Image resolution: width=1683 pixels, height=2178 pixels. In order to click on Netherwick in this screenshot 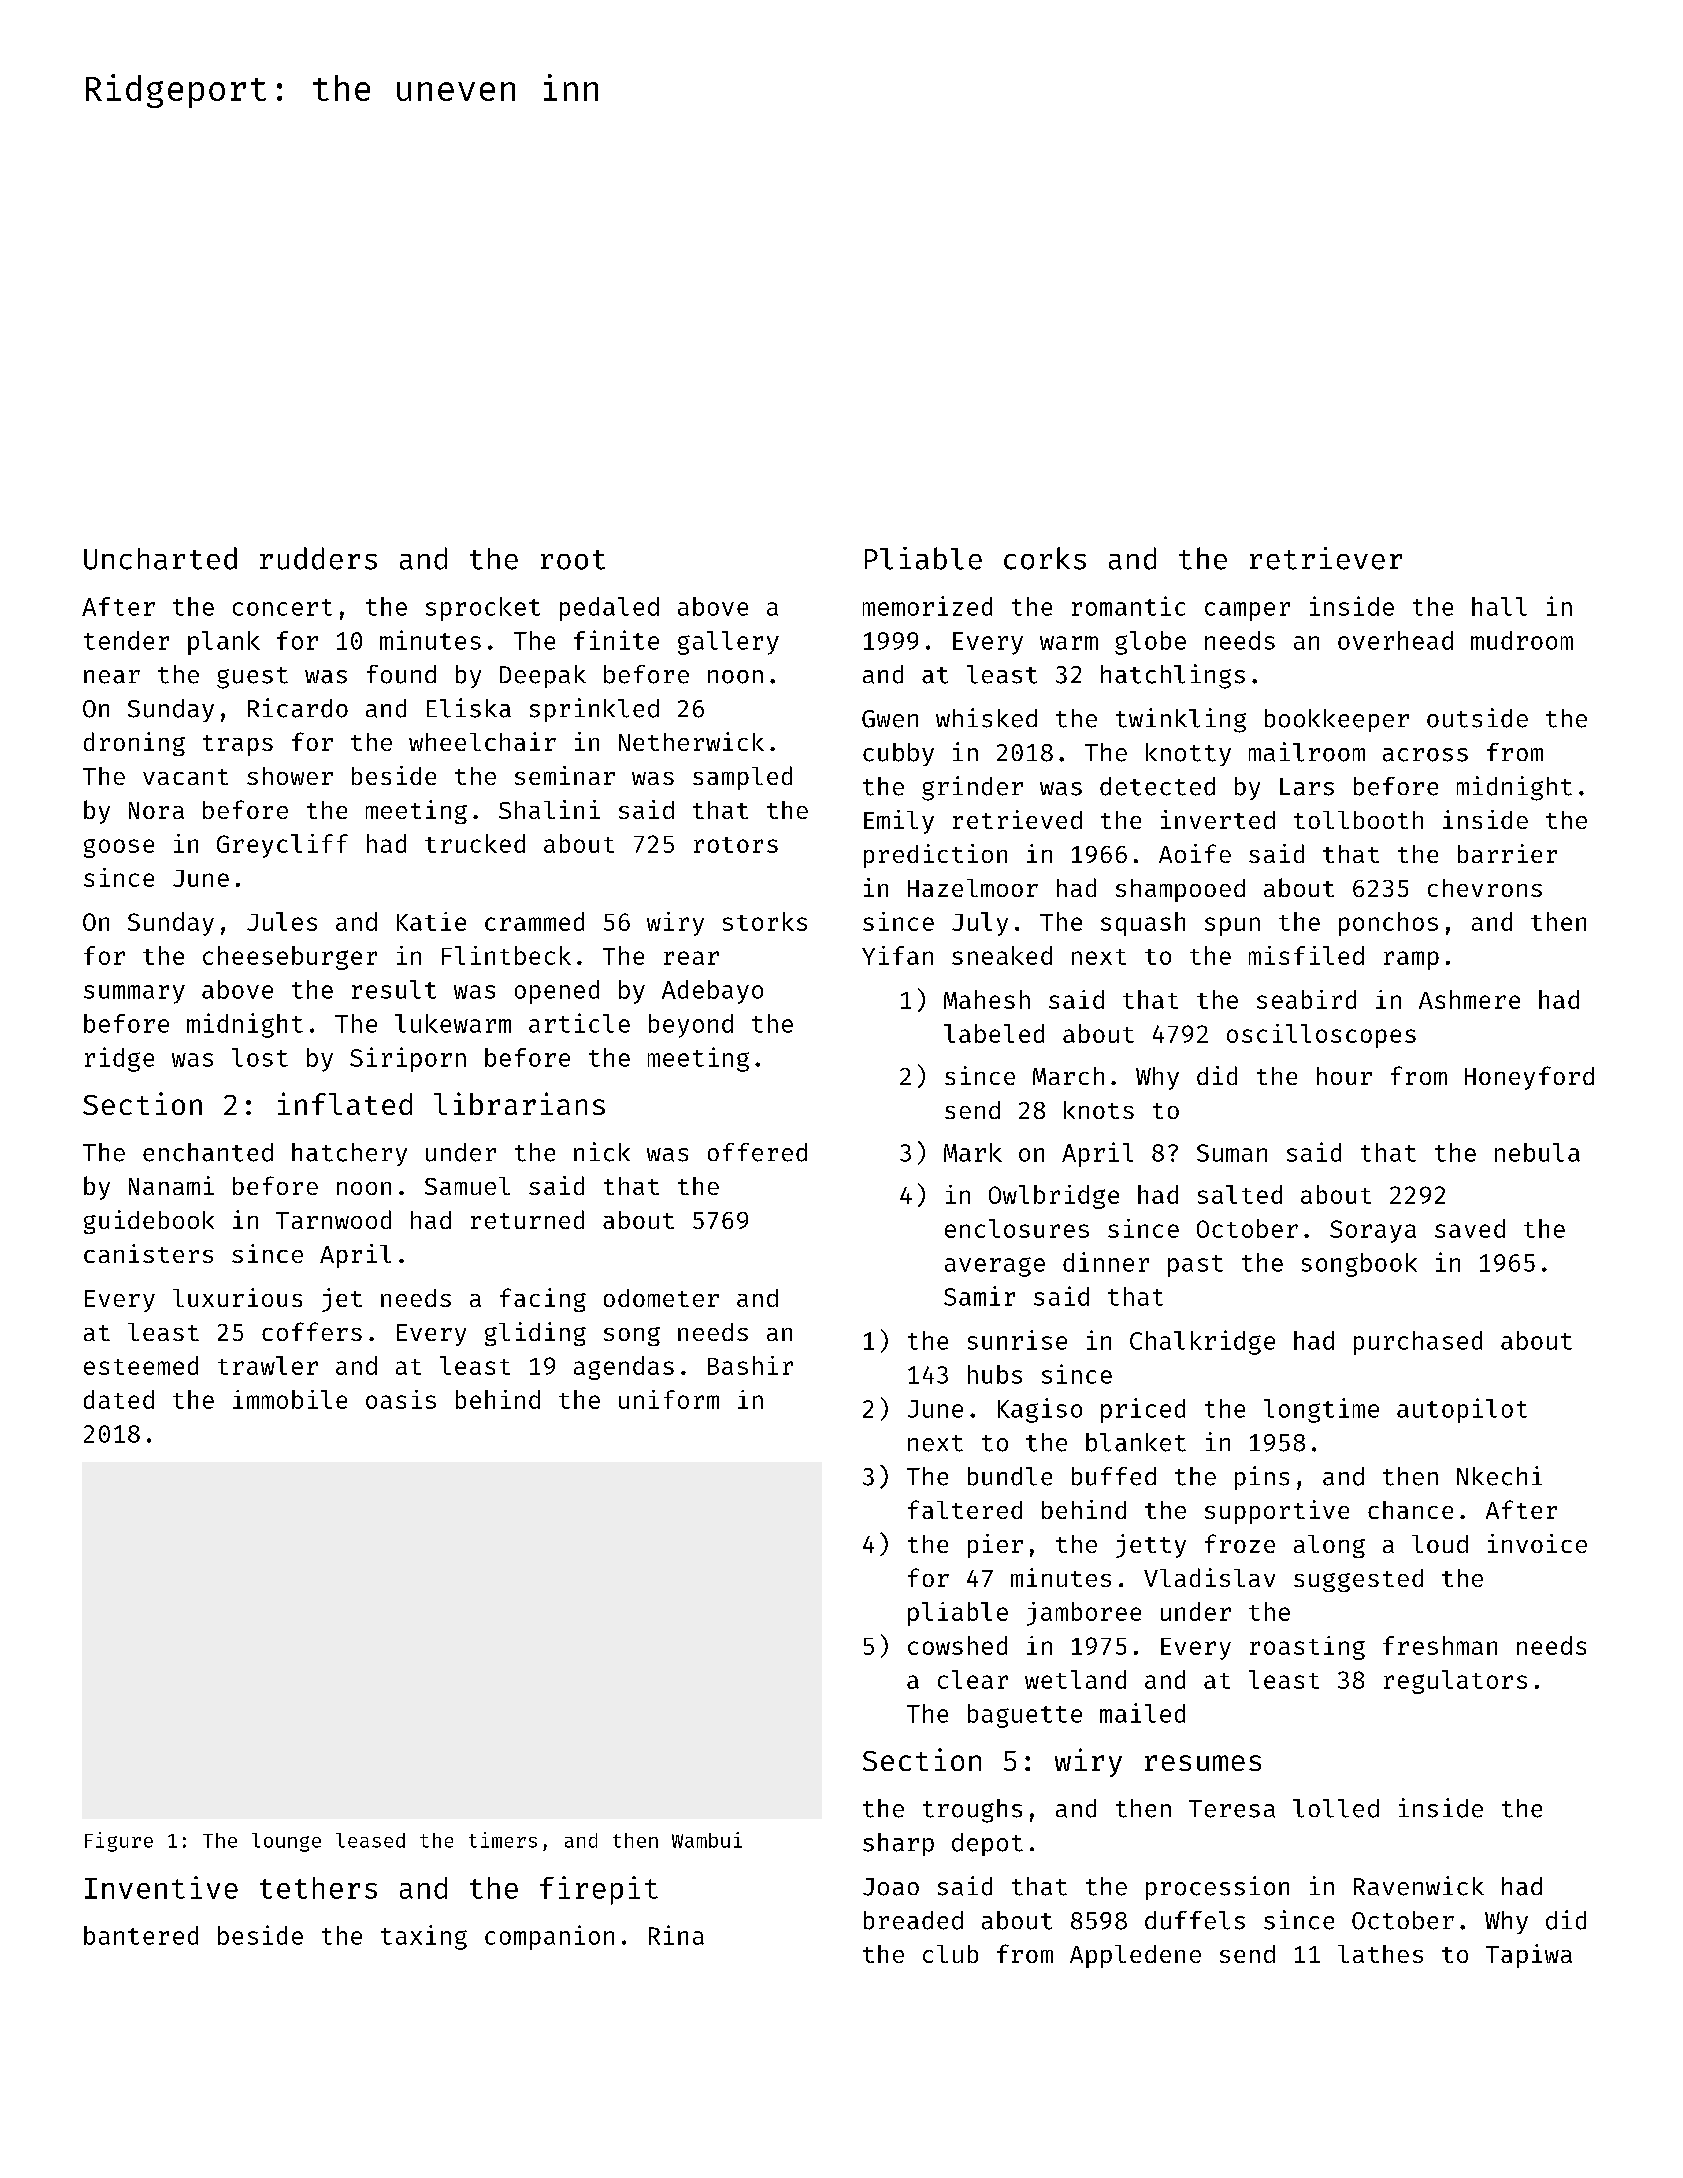, I will do `click(691, 741)`.
